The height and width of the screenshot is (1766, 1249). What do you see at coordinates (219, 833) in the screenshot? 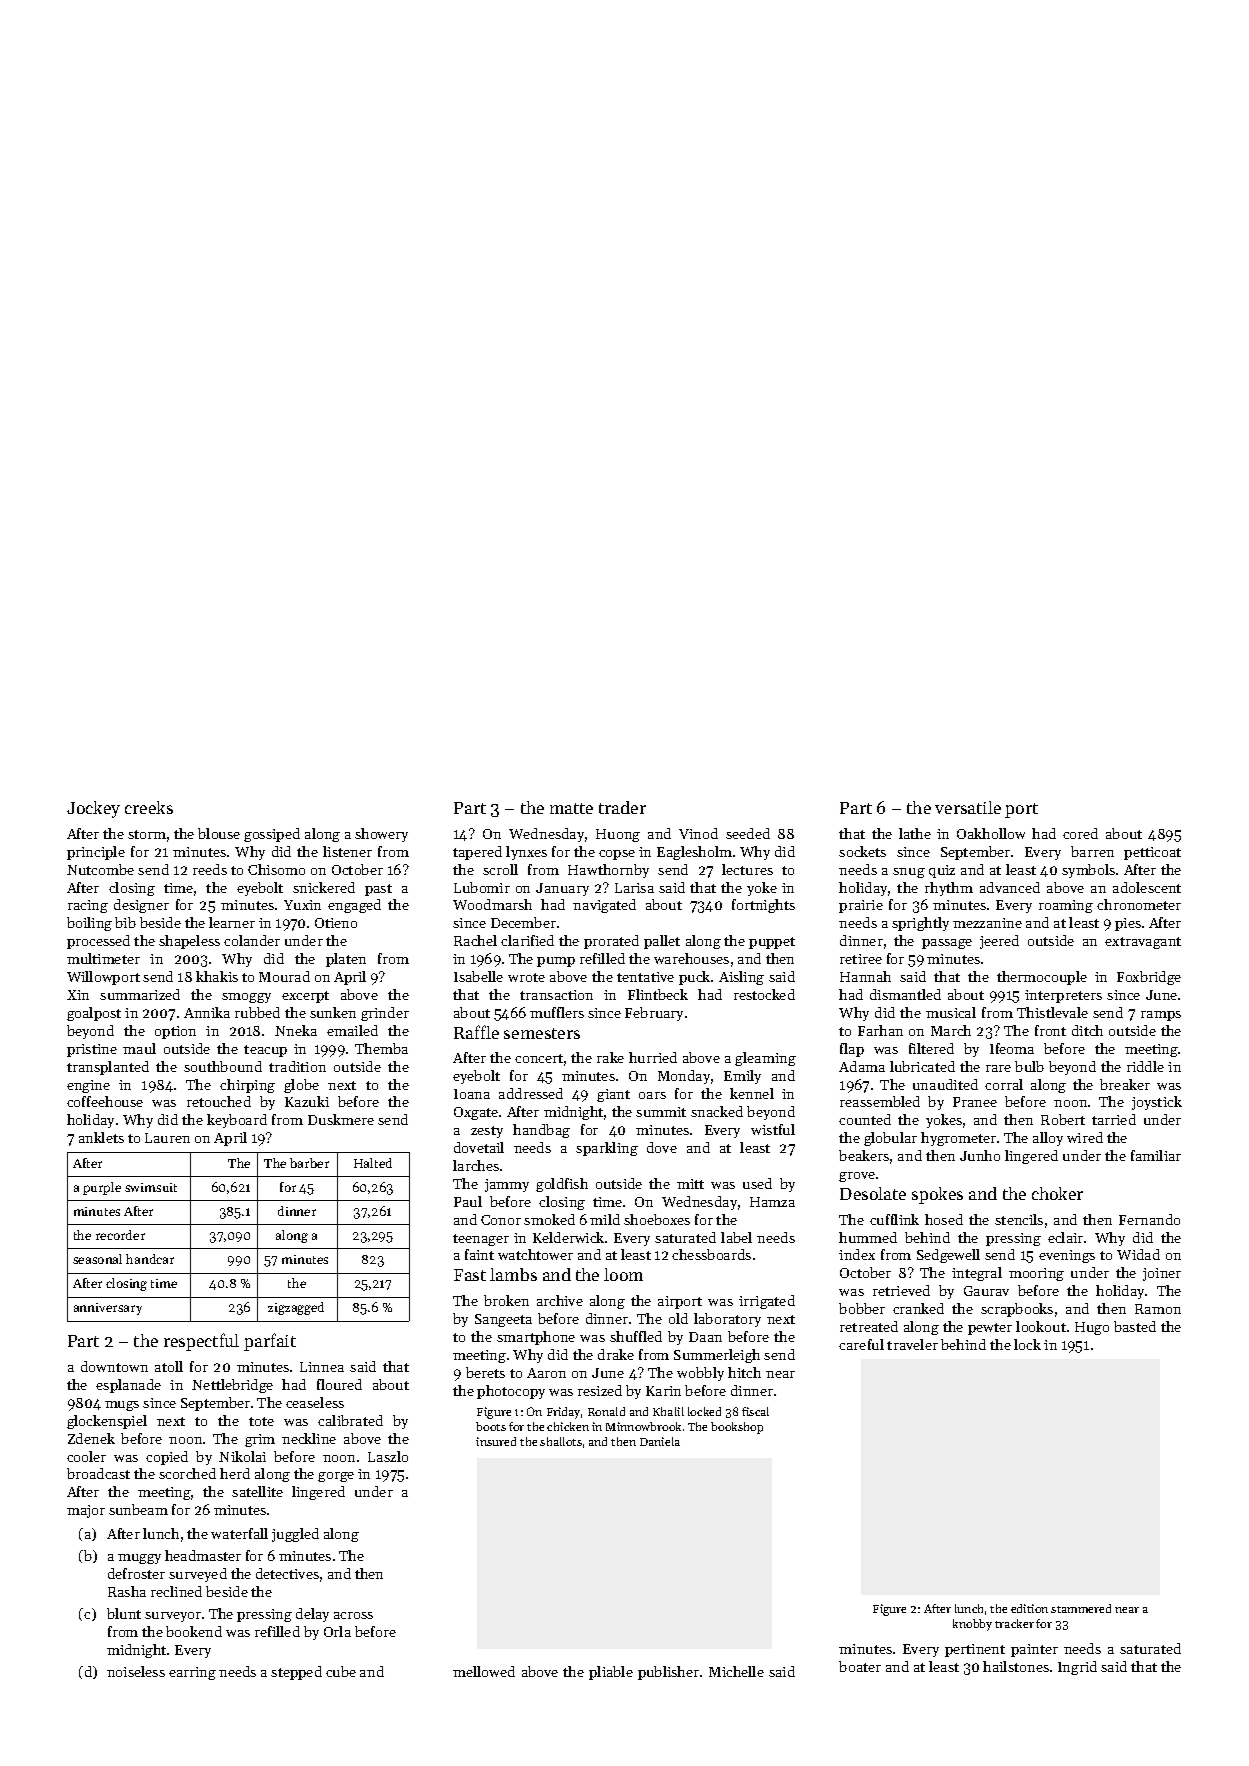
I see `blouse` at bounding box center [219, 833].
